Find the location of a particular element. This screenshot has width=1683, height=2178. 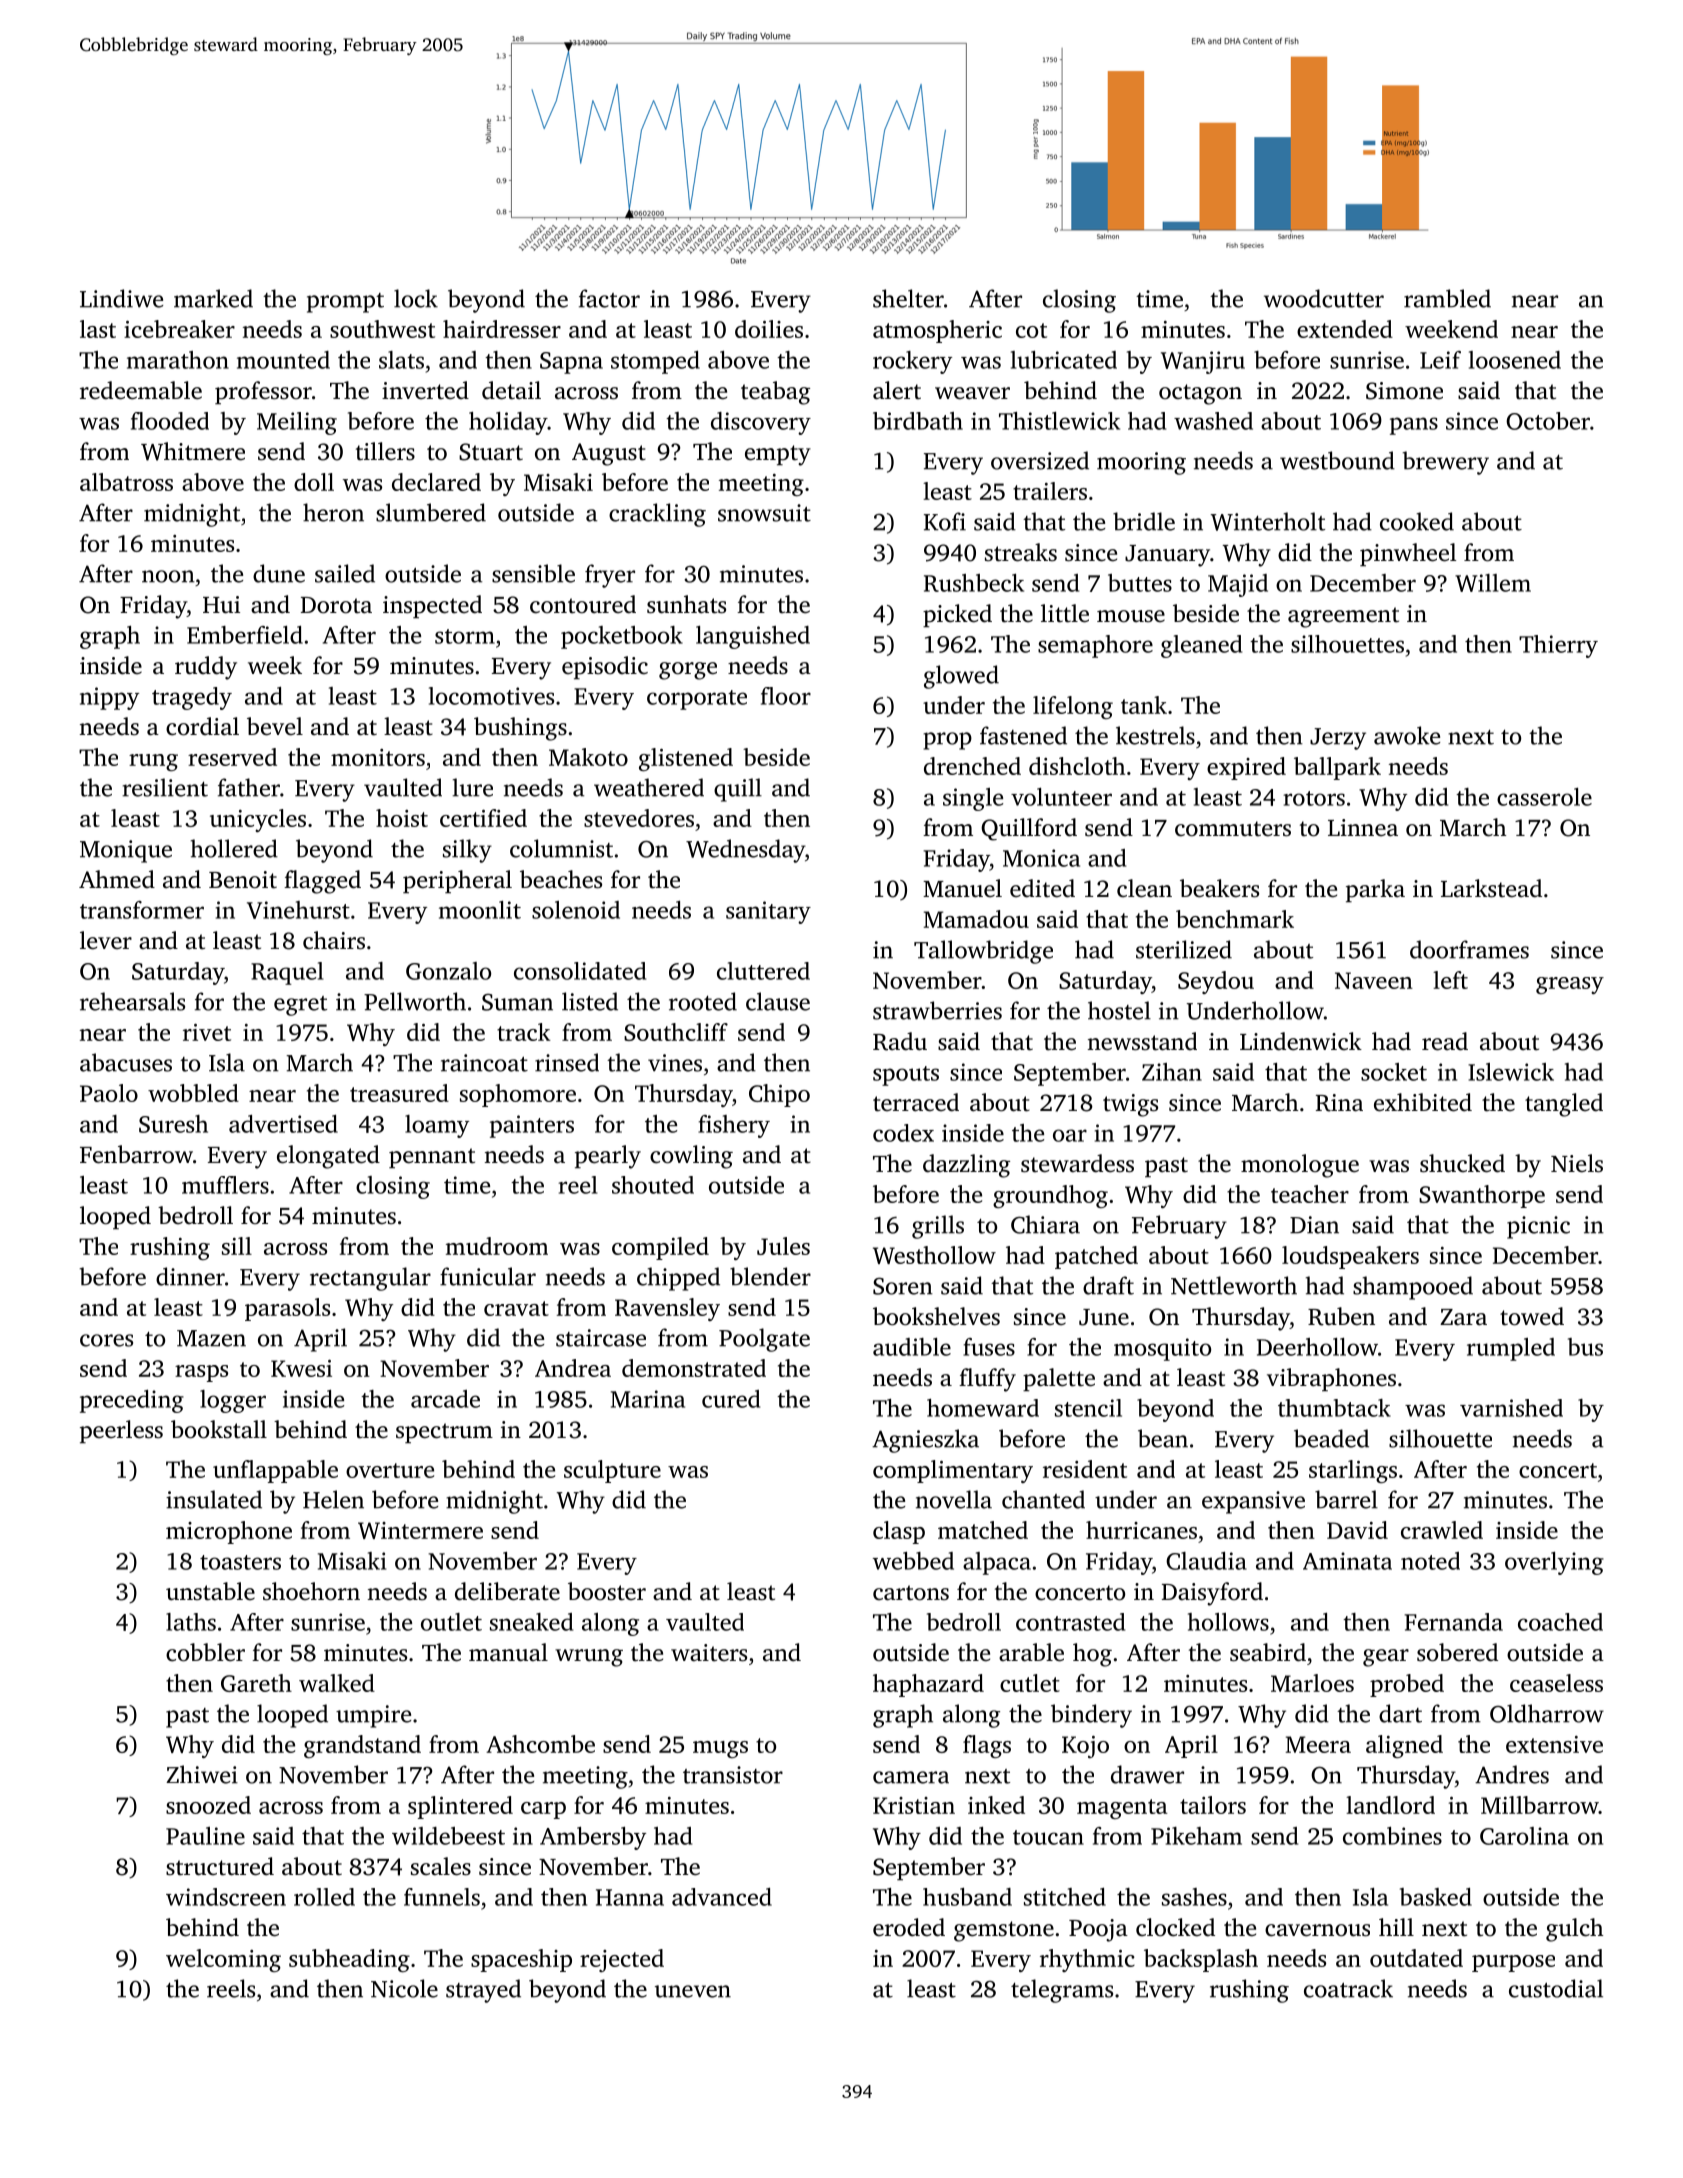

Rushbeck is located at coordinates (974, 583).
